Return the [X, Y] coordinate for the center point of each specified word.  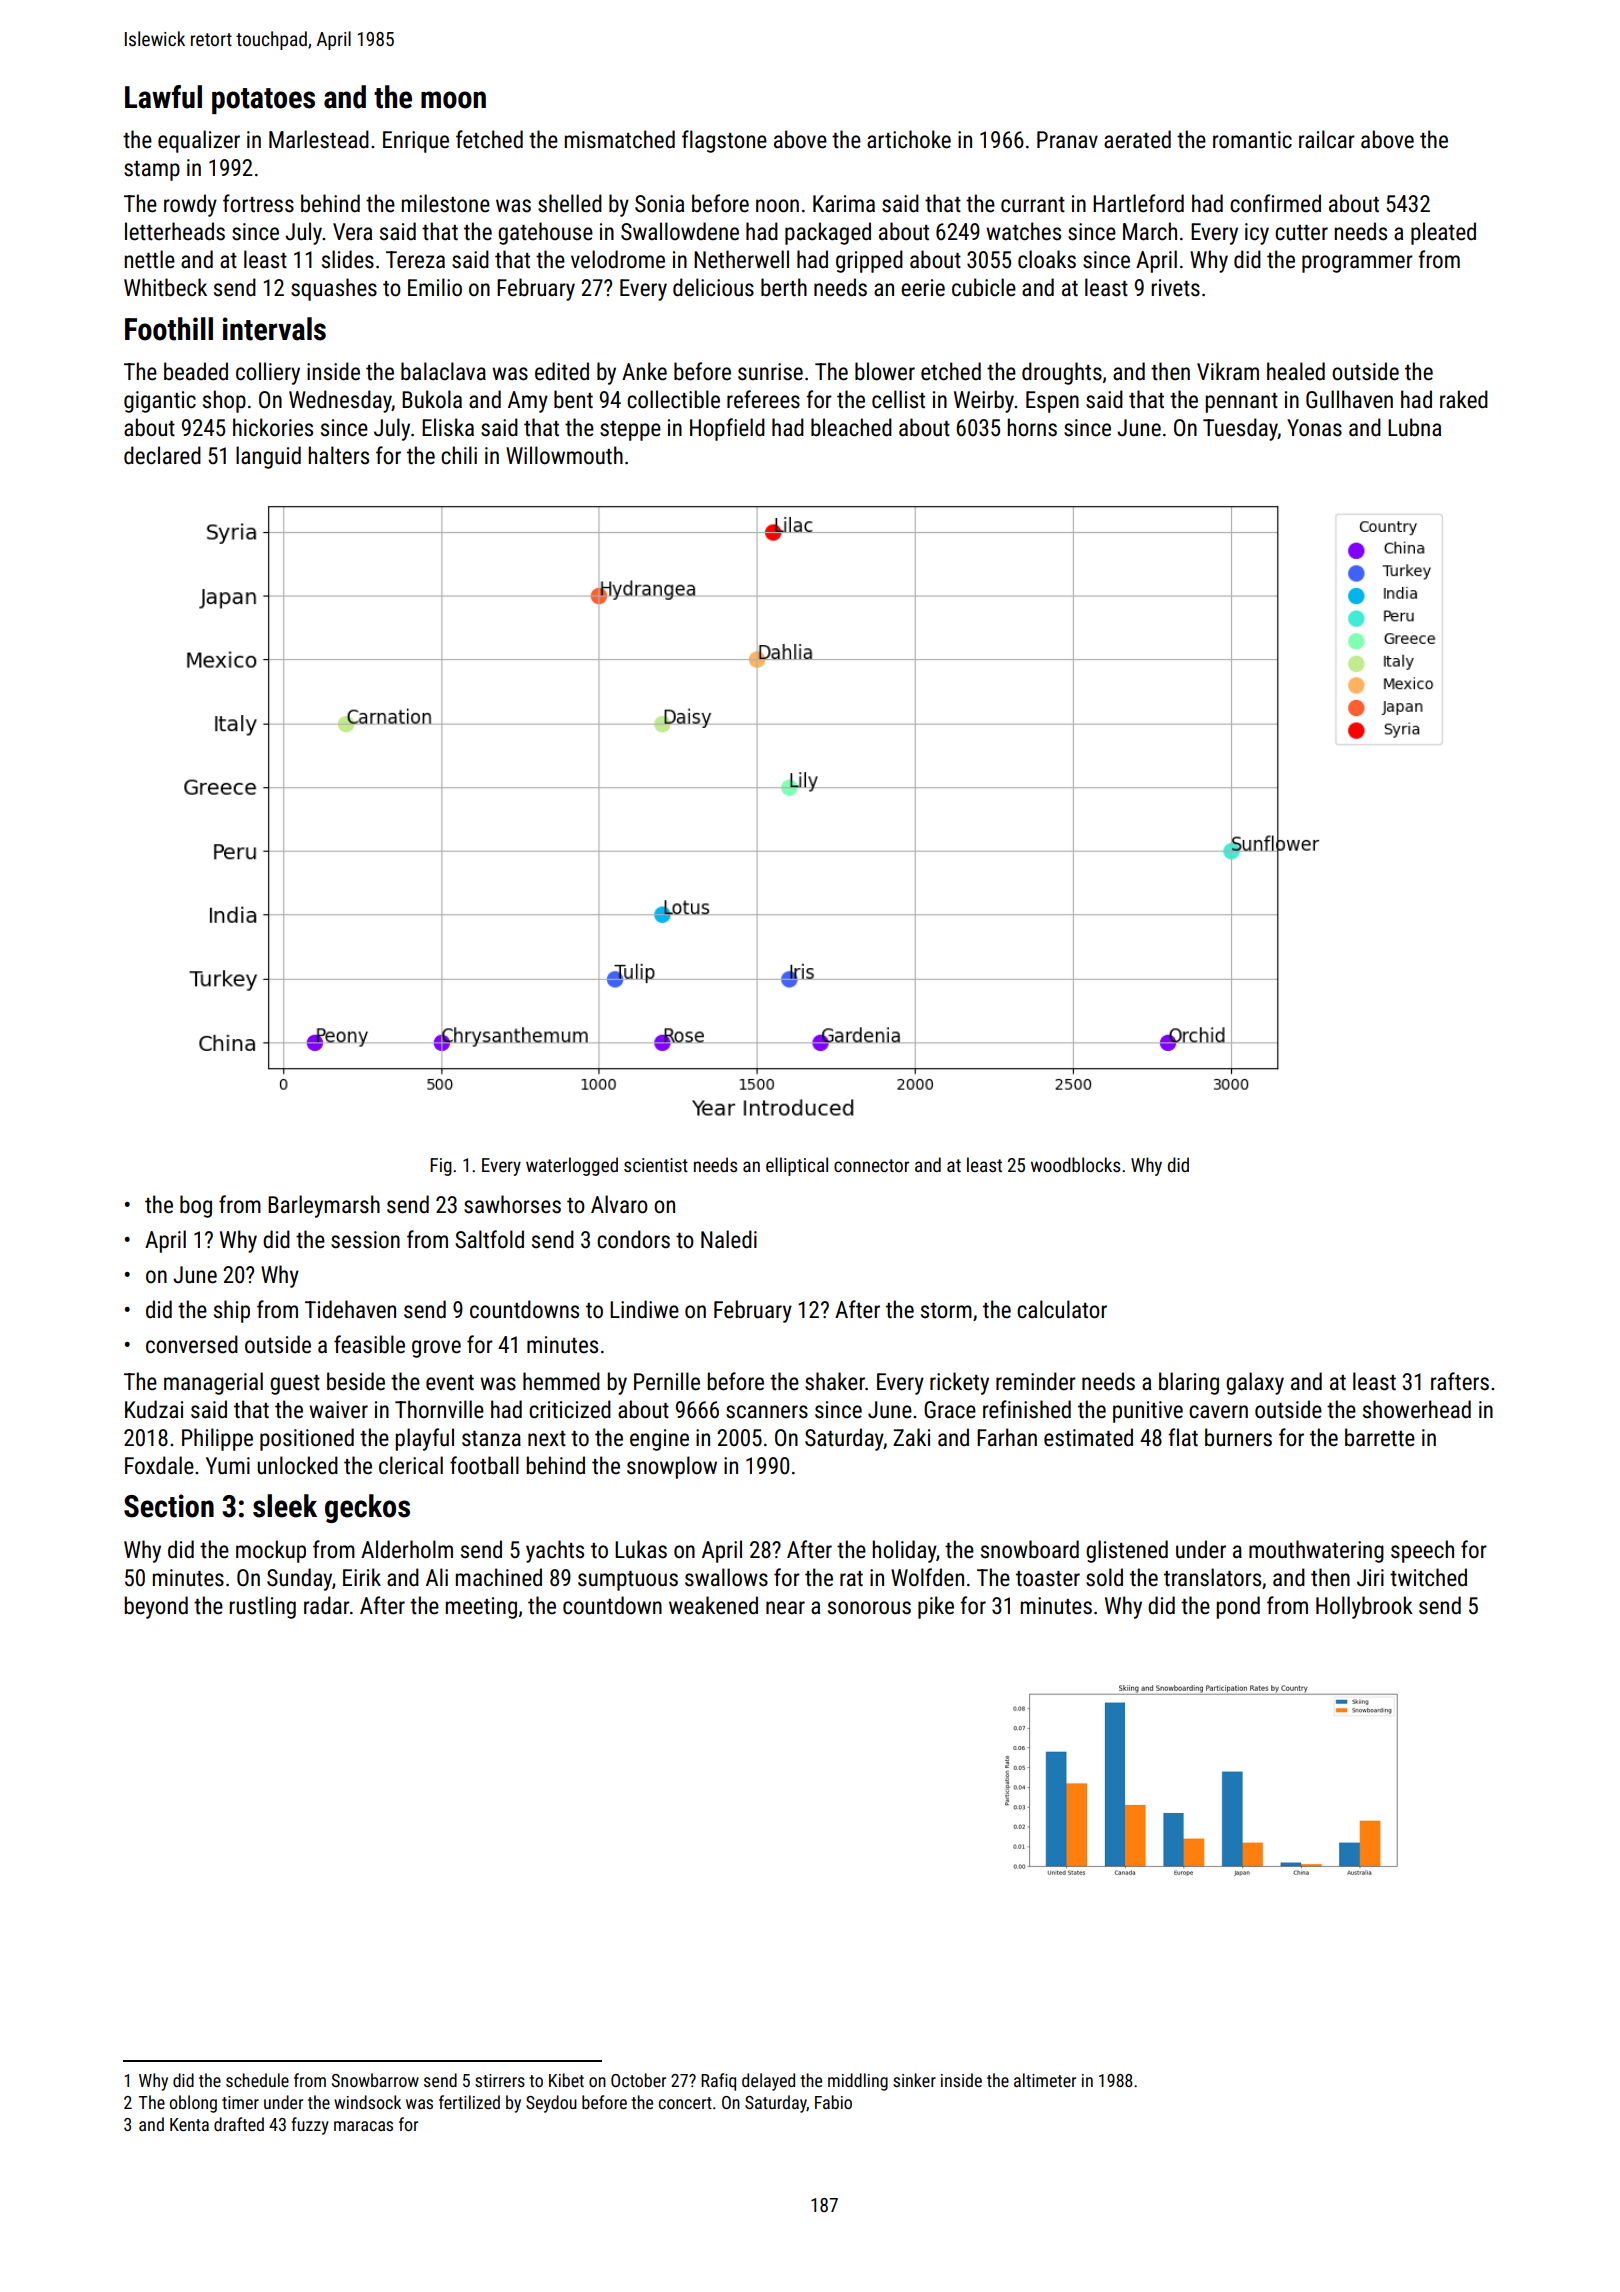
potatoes [263, 101]
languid [268, 457]
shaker [835, 1381]
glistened [1127, 1551]
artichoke [909, 139]
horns [1032, 427]
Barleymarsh [324, 1206]
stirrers [500, 2080]
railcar [1327, 139]
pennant [1241, 403]
